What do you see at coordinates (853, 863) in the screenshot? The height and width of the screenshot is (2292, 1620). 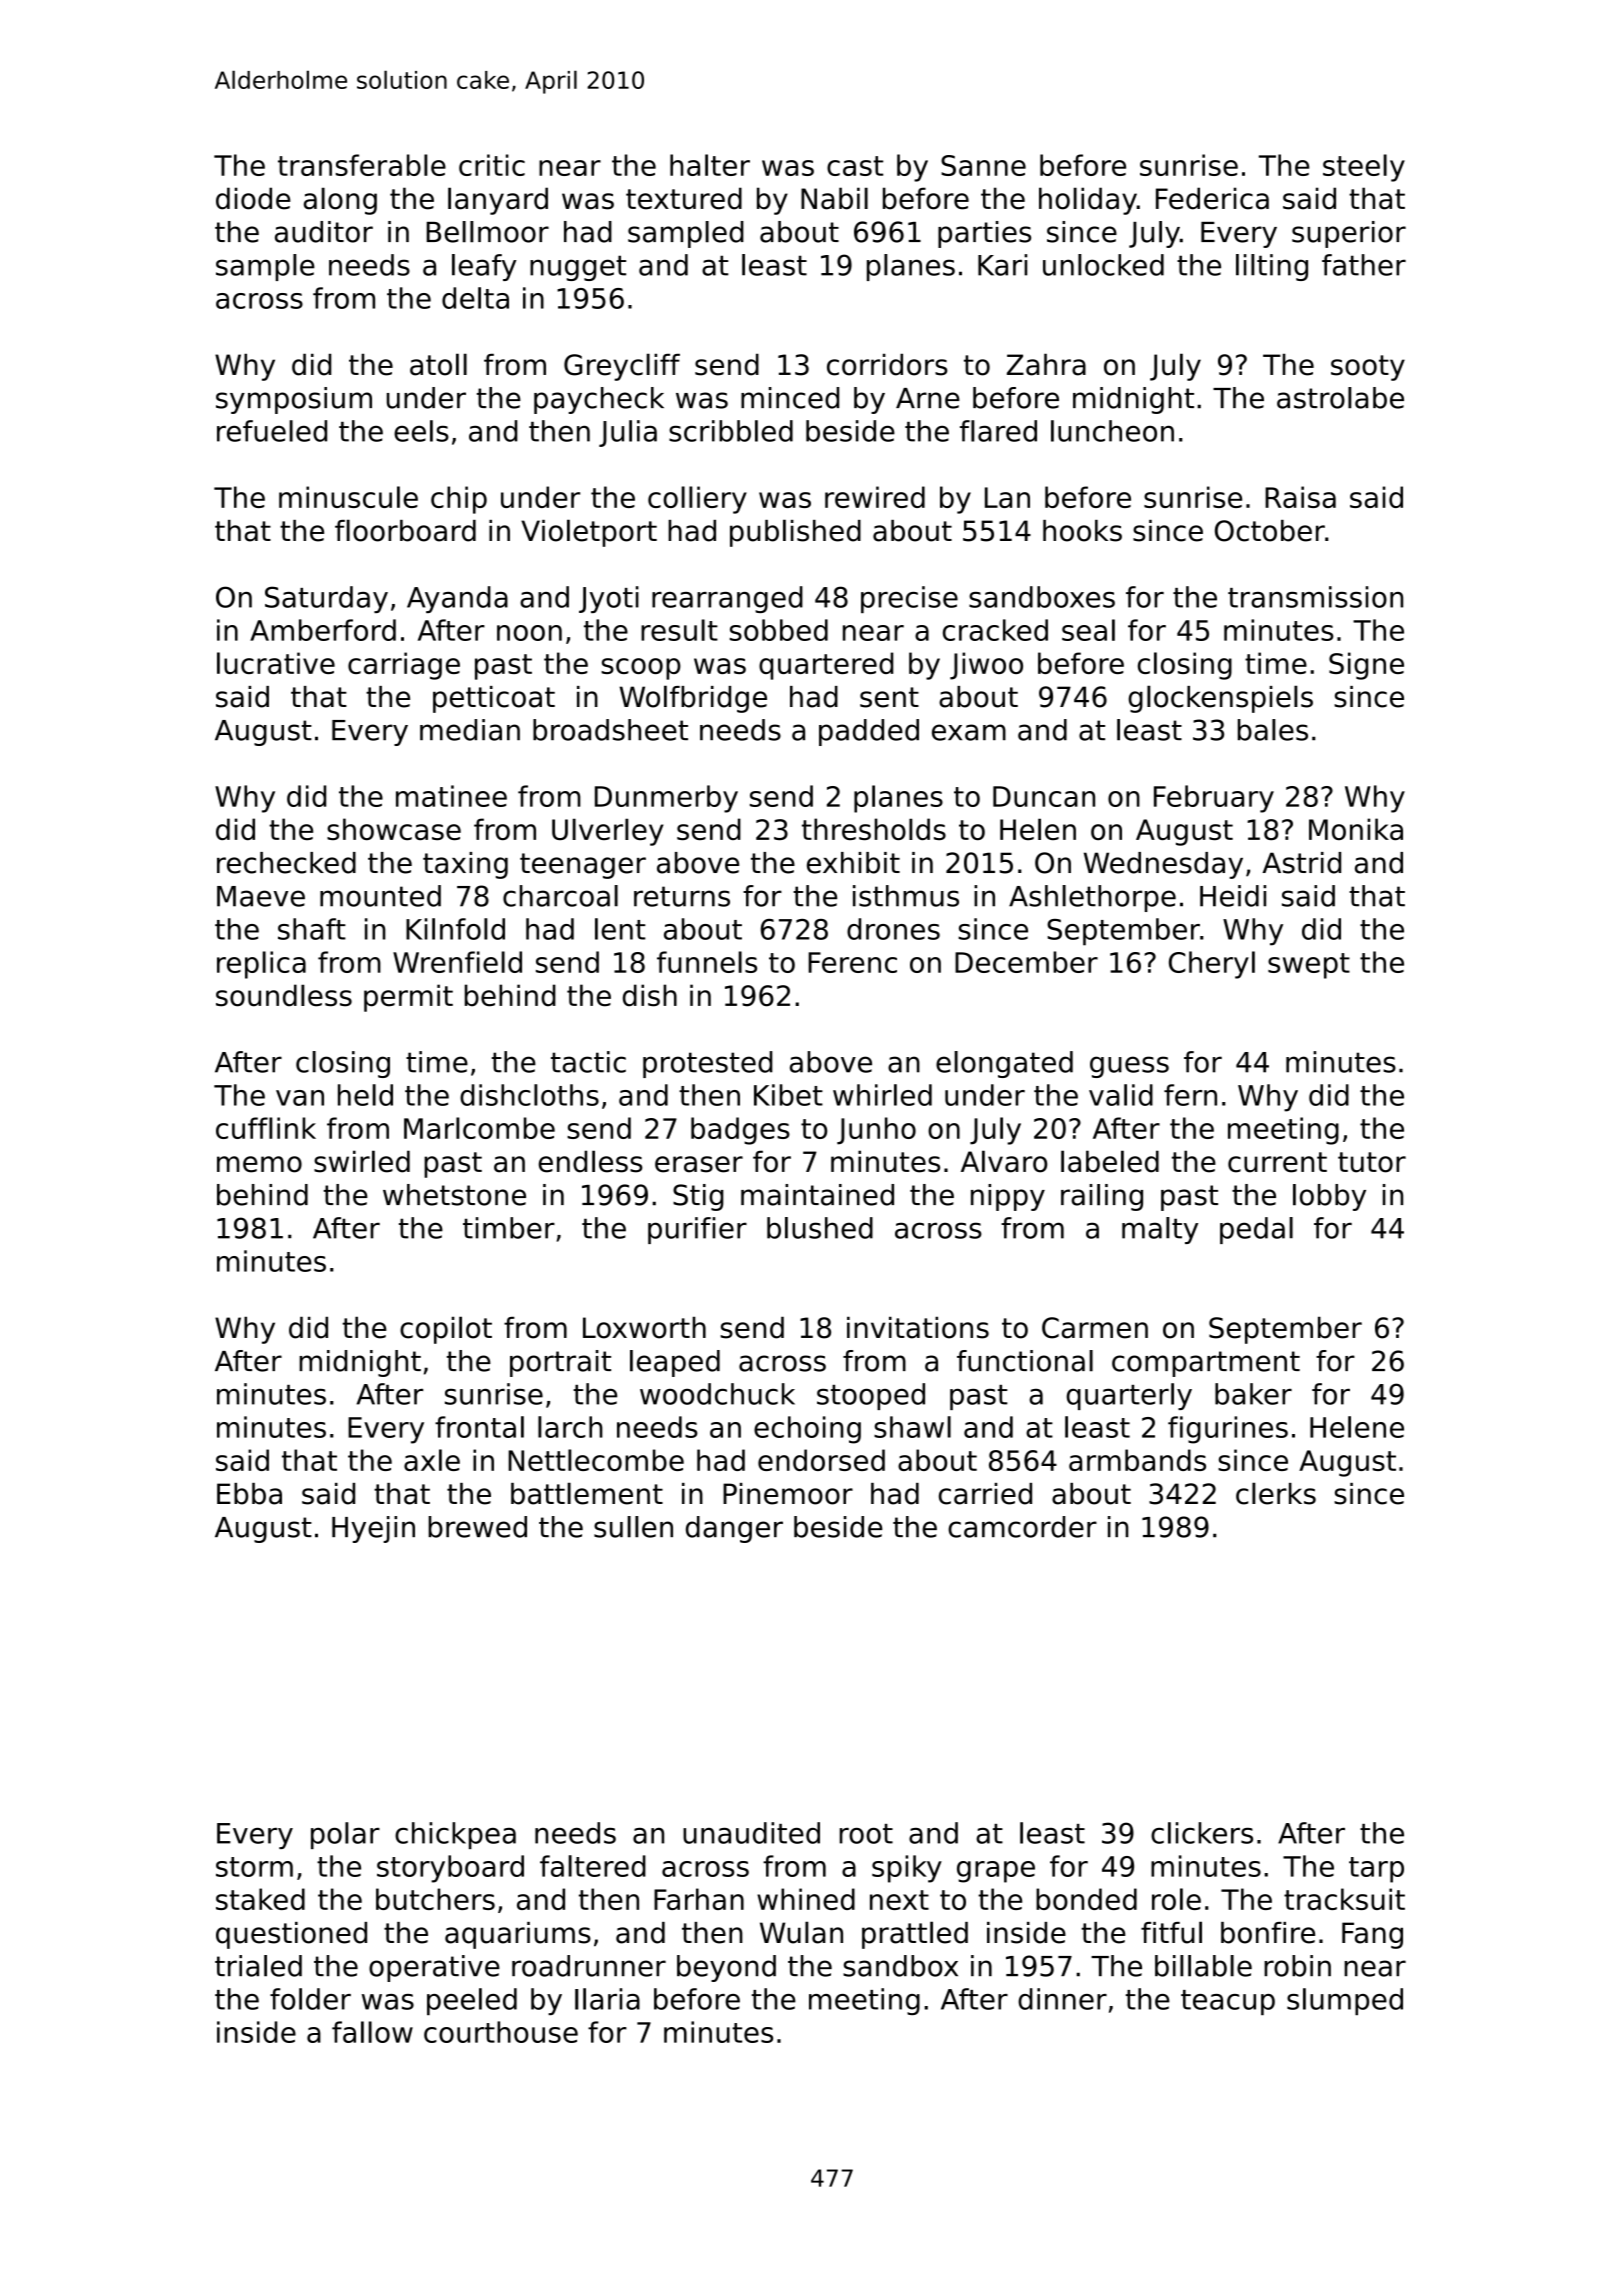 I see `exhibit` at bounding box center [853, 863].
